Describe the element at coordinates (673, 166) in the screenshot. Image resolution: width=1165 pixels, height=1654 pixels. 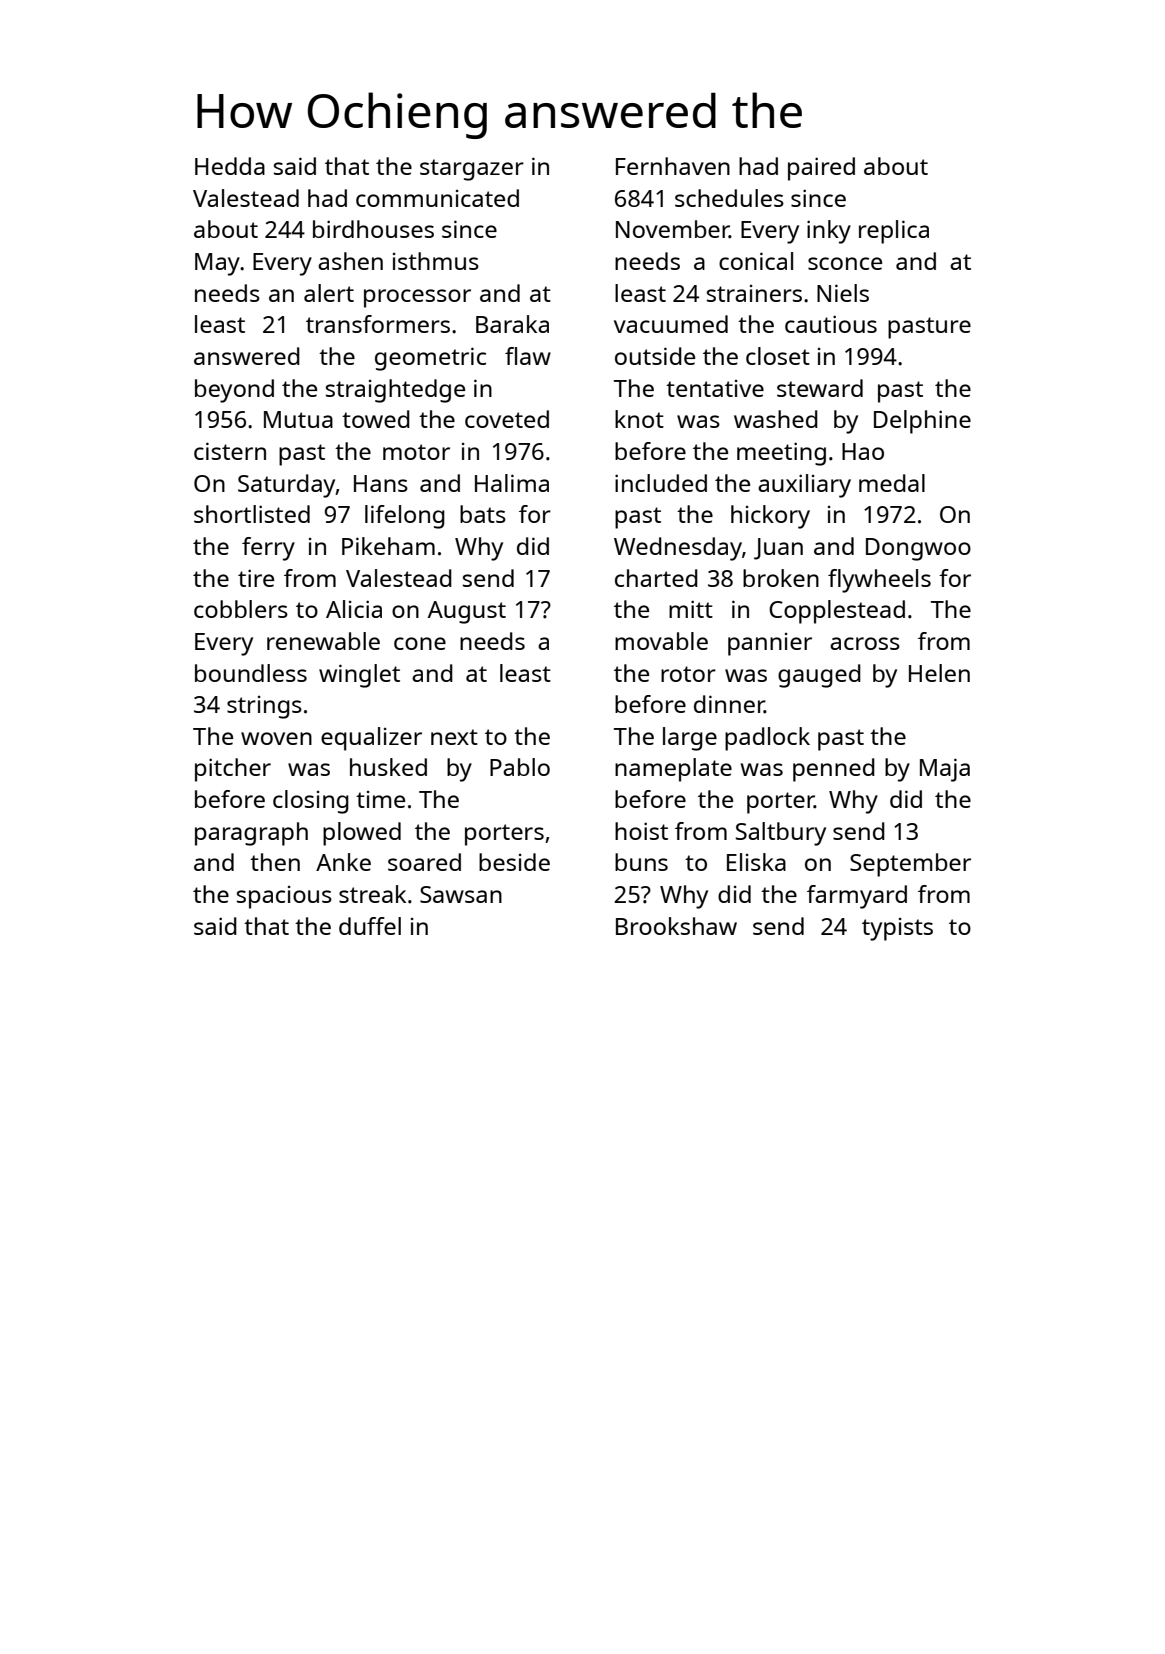
I see `Fernhaven` at that location.
